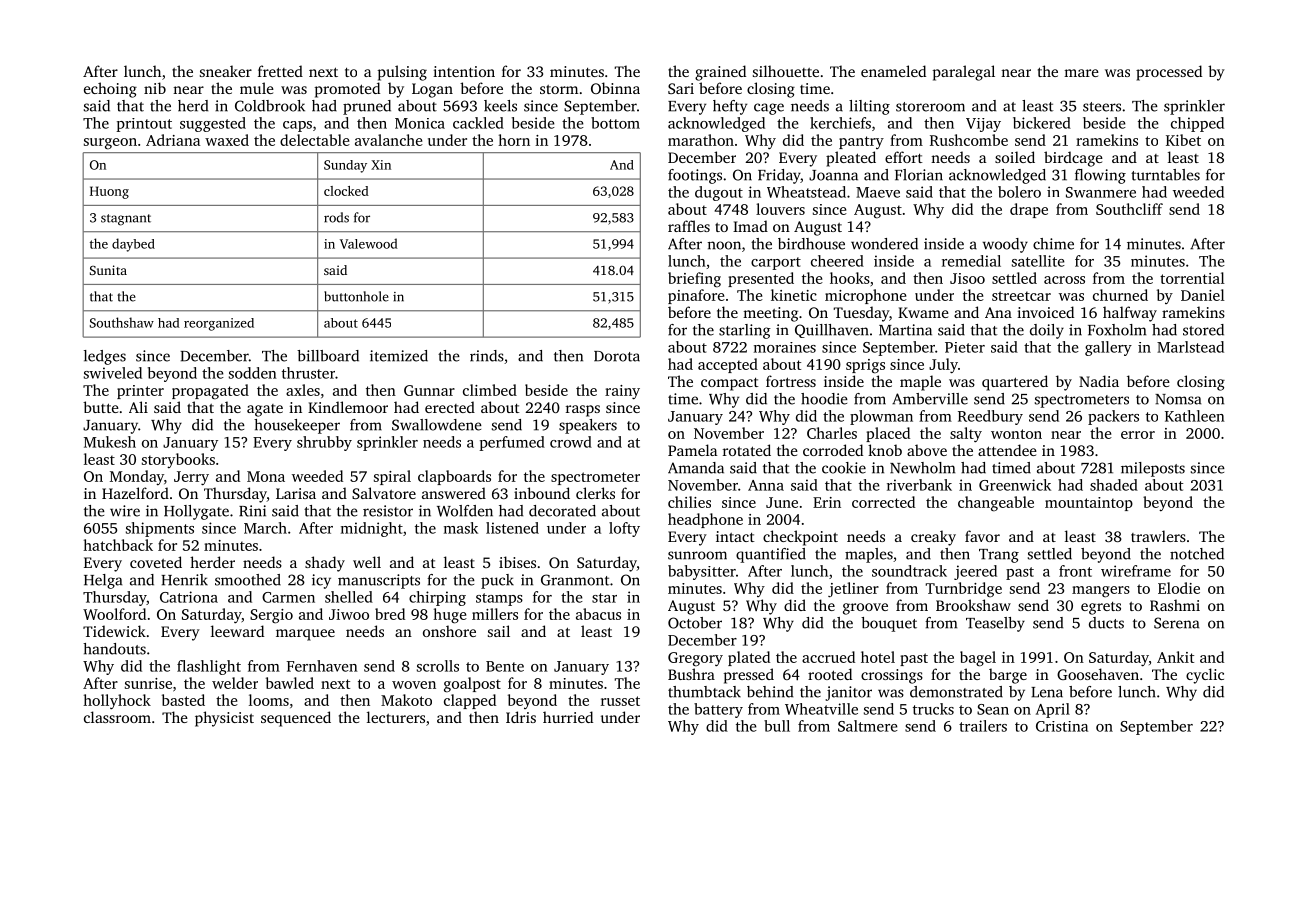 The width and height of the screenshot is (1308, 924). I want to click on rainy, so click(622, 392).
